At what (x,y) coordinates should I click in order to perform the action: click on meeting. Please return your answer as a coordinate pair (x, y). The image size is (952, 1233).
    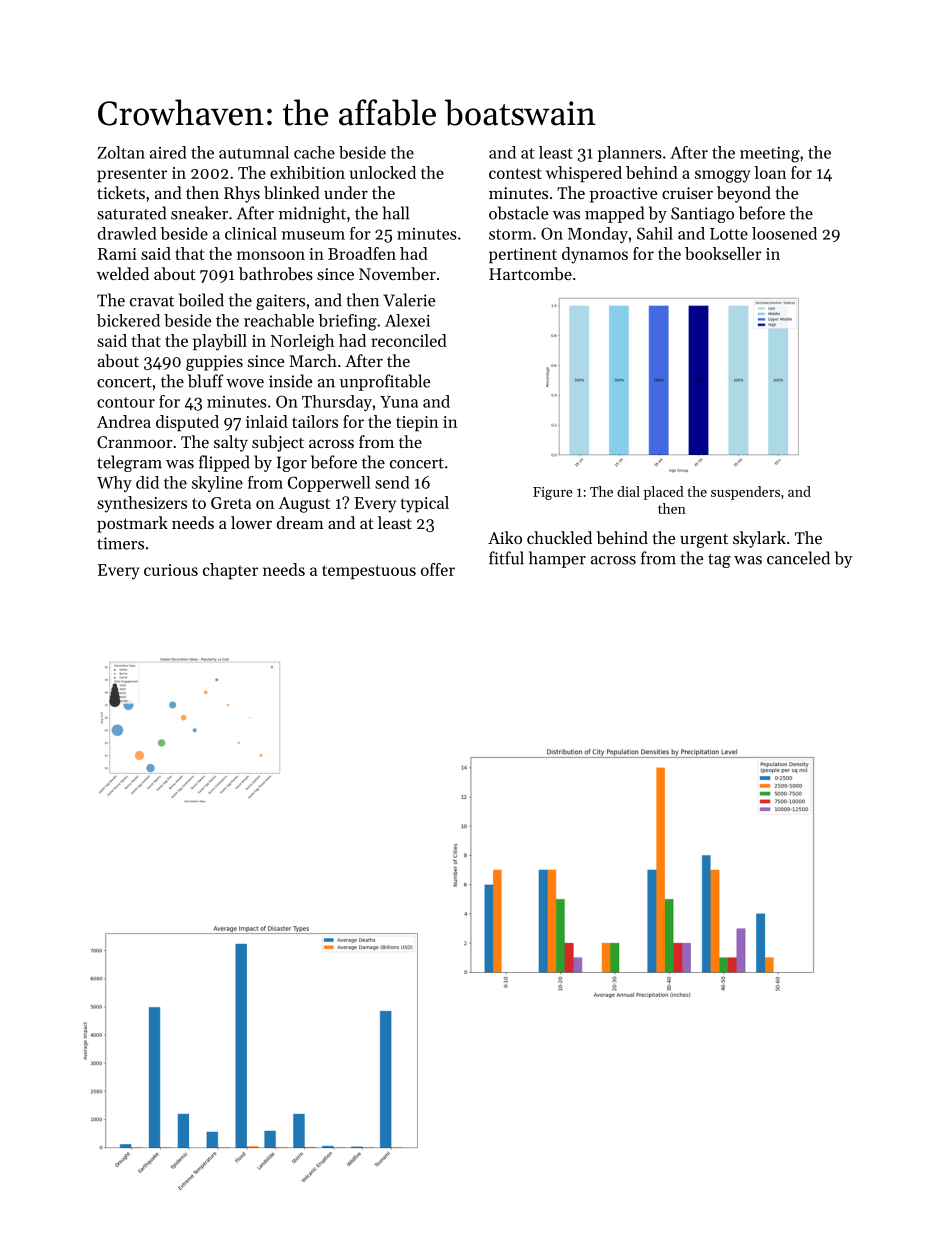
    Looking at the image, I should click on (770, 154).
